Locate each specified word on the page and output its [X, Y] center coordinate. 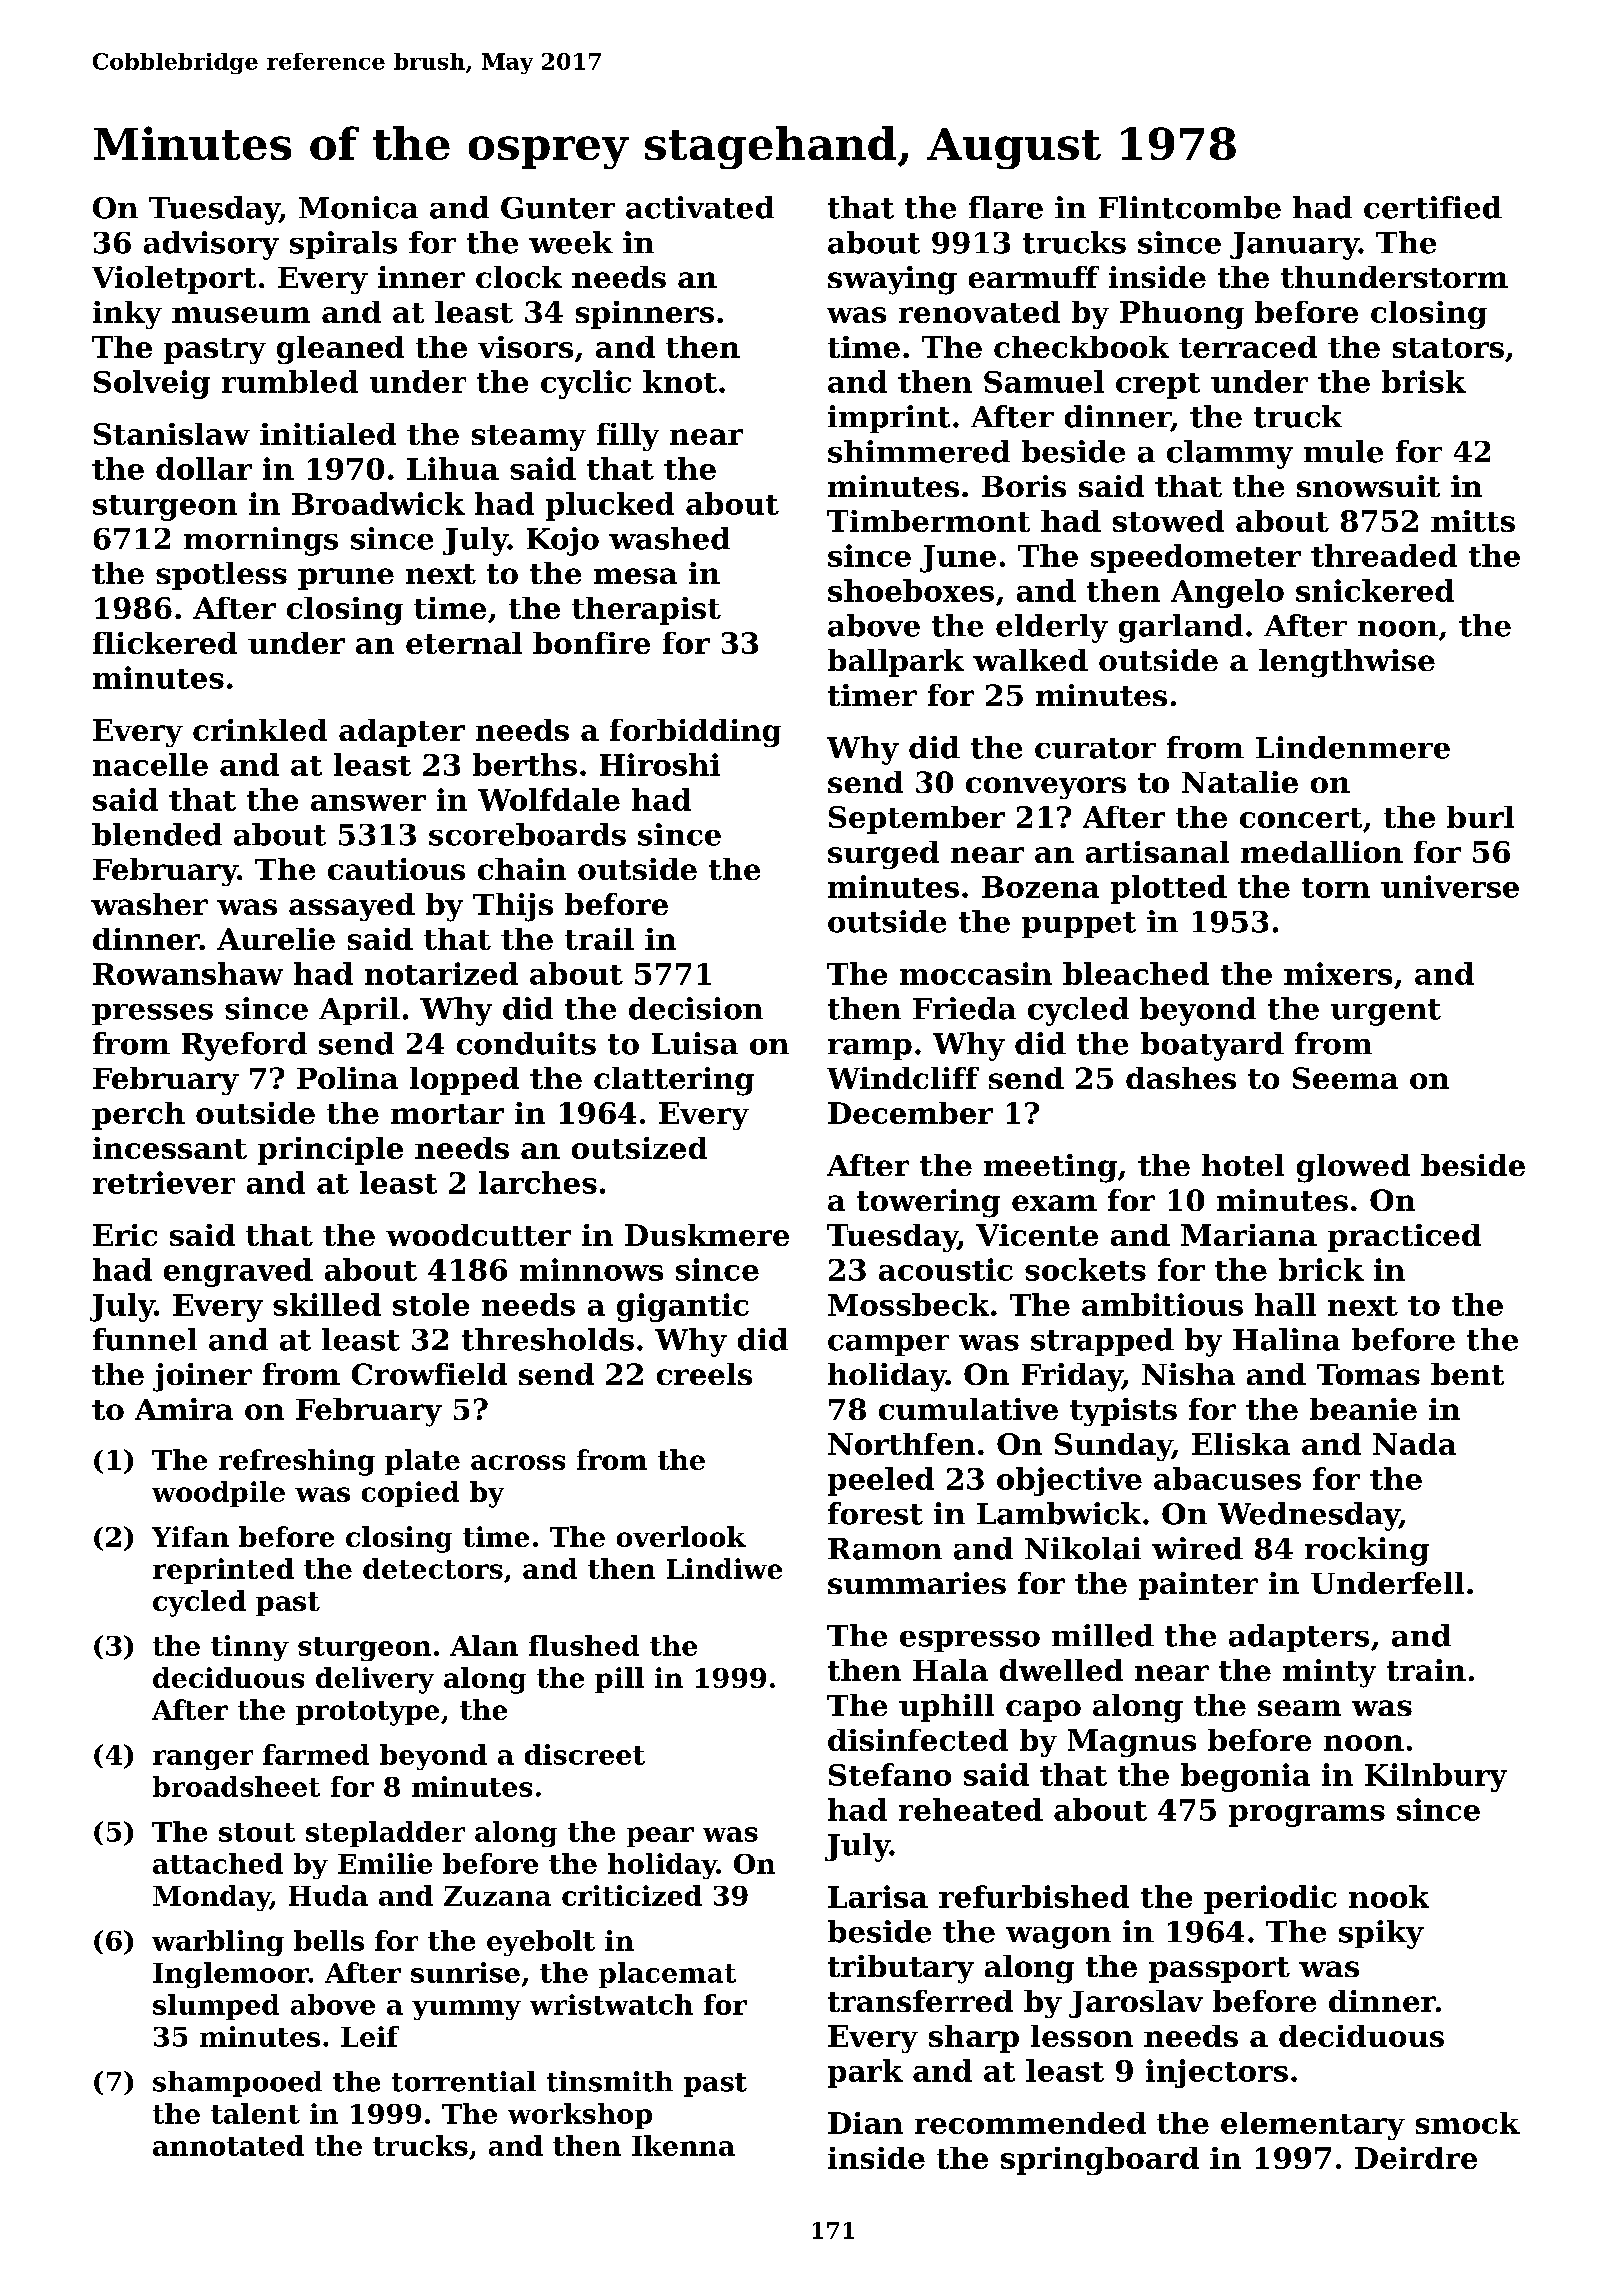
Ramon [885, 1549]
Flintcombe [1190, 207]
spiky [1381, 1934]
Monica [358, 207]
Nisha [1188, 1374]
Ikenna [683, 2145]
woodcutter [478, 1235]
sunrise [465, 1972]
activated [700, 207]
